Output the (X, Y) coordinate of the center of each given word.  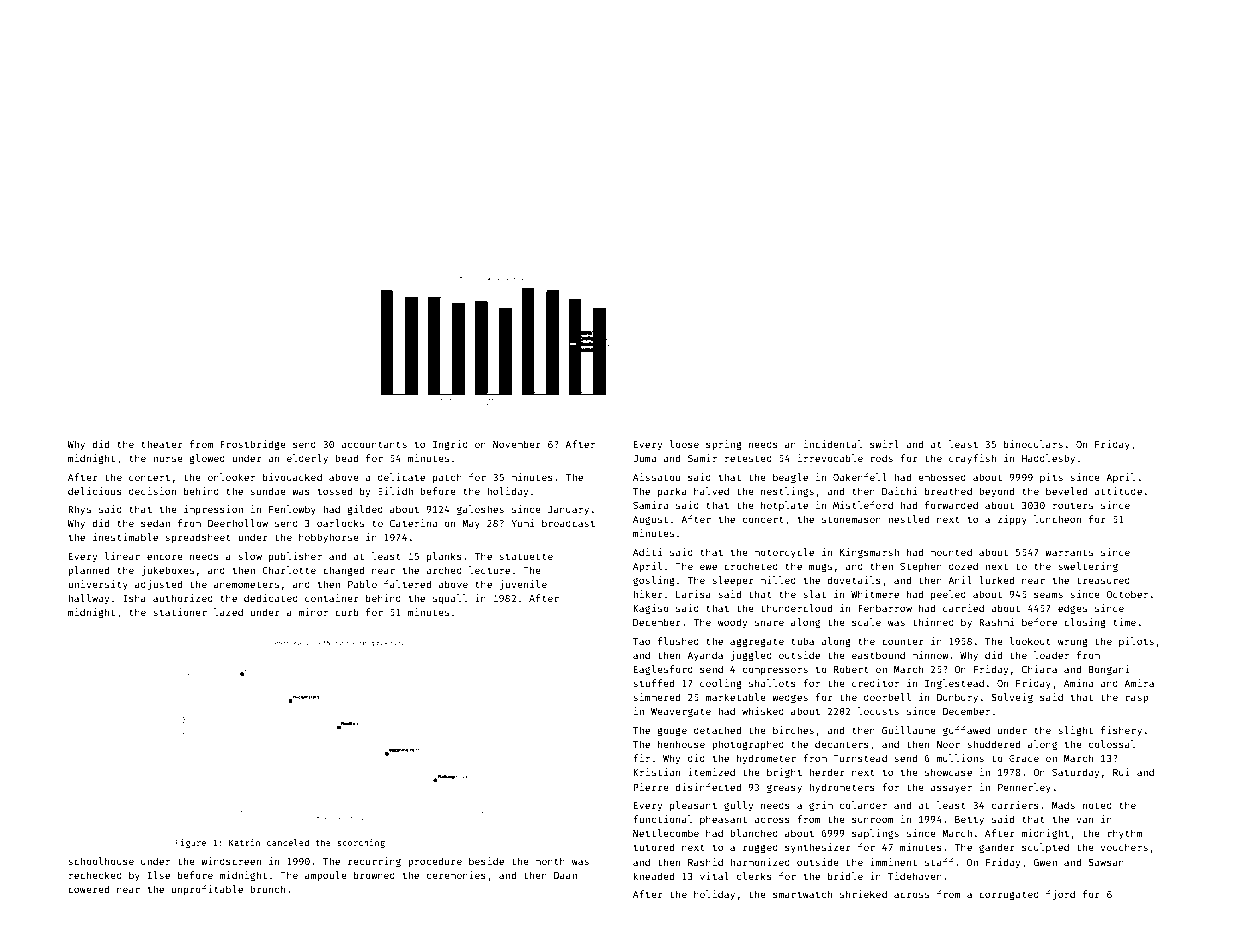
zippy (1012, 520)
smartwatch (802, 894)
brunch (267, 889)
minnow (930, 655)
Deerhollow (238, 523)
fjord (1060, 895)
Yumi (522, 523)
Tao (641, 641)
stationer (180, 612)
